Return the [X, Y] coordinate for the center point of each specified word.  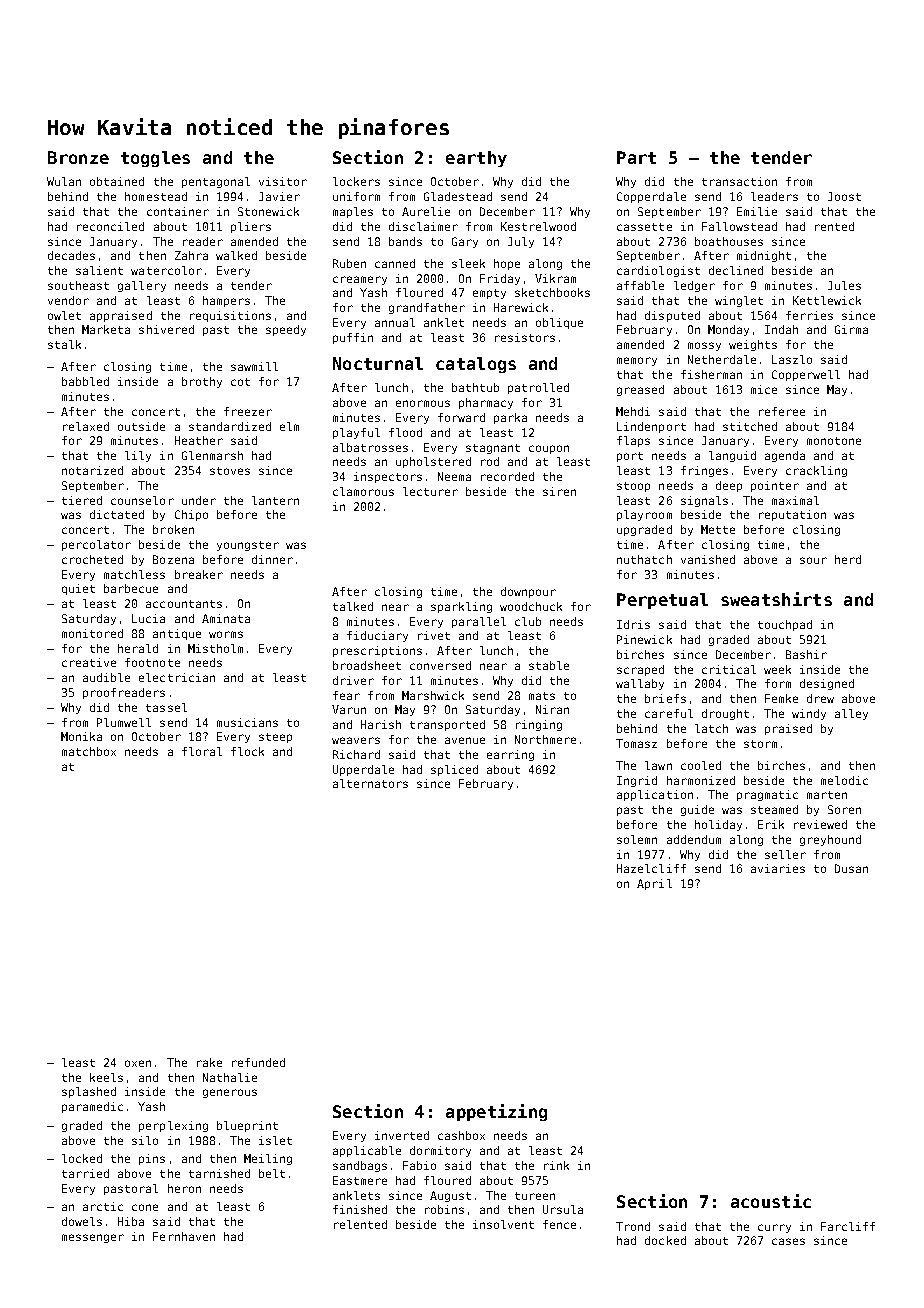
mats [542, 696]
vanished [708, 559]
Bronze [78, 157]
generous [230, 1093]
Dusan [851, 868]
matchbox [89, 751]
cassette [644, 227]
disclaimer [423, 226]
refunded [258, 1062]
